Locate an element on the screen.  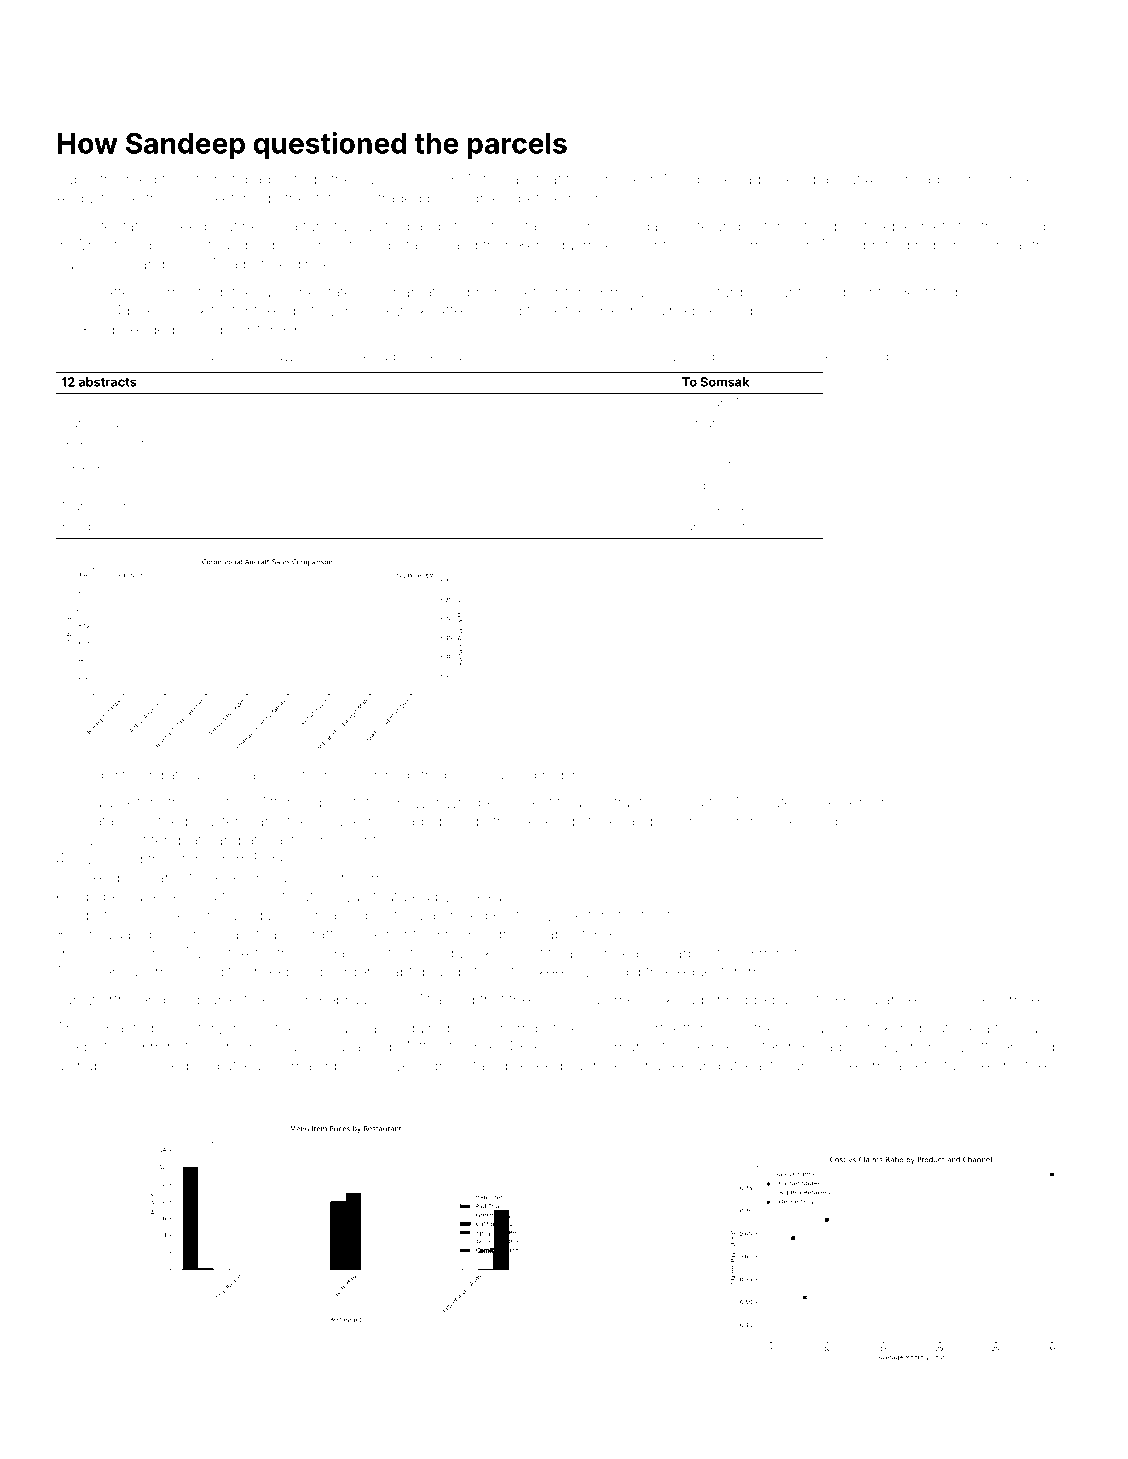
Nitin is located at coordinates (483, 179).
